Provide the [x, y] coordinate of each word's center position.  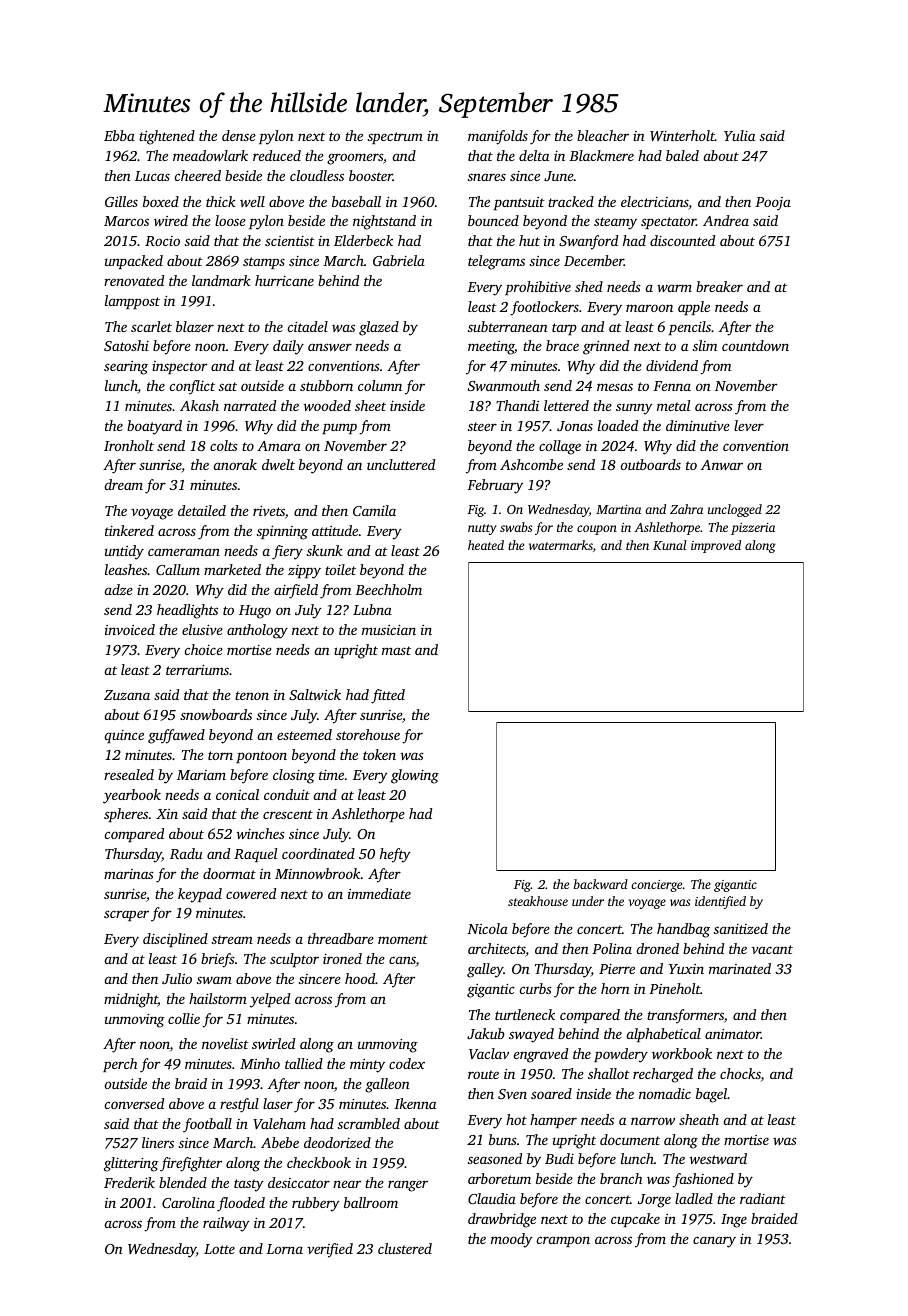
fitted [388, 696]
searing [126, 368]
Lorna [284, 1249]
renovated [134, 280]
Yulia [739, 135]
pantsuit [519, 203]
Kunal [670, 545]
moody [512, 1240]
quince [124, 736]
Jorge [654, 1201]
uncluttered [401, 464]
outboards [651, 464]
